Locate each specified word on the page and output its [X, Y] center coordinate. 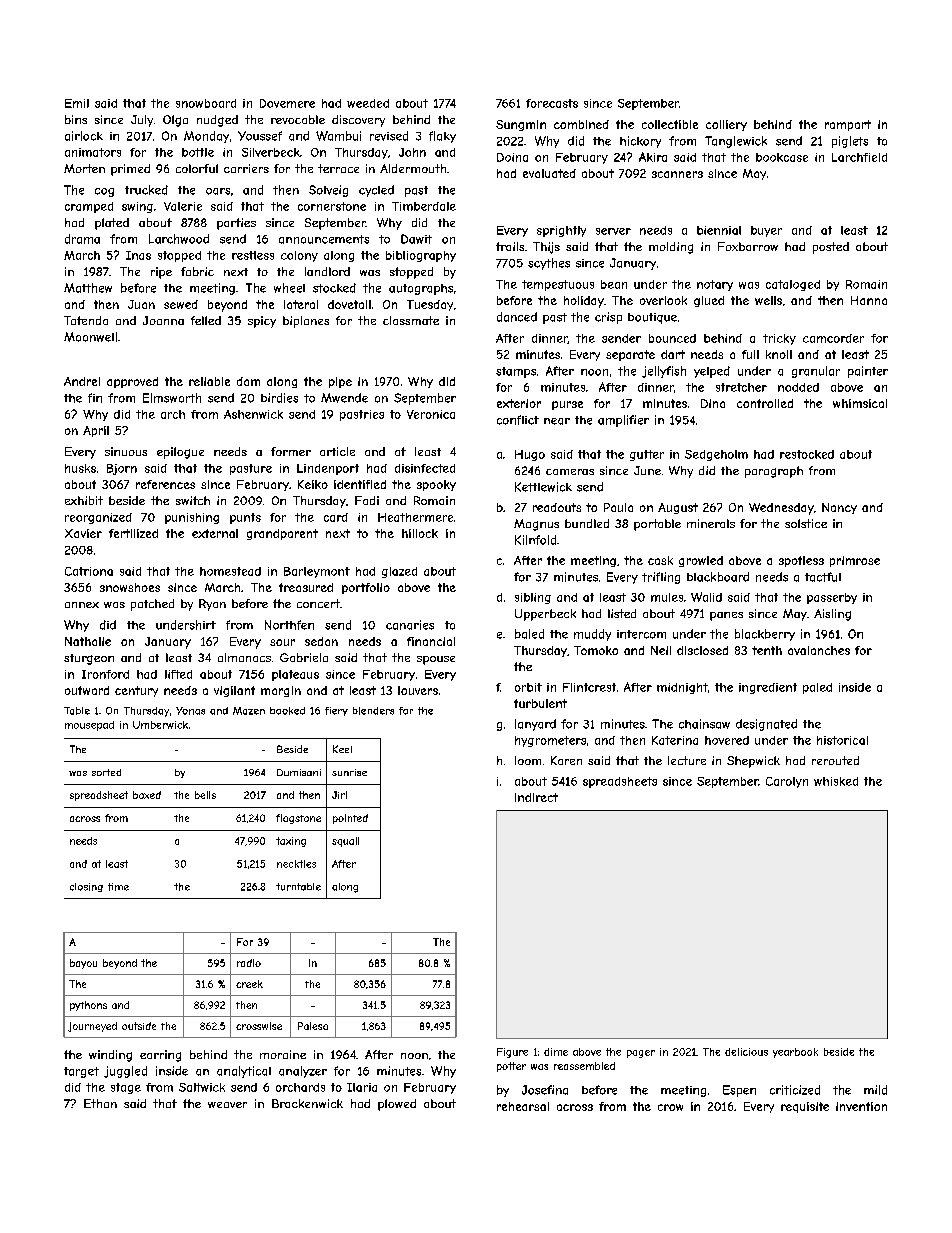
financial [431, 641]
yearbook [795, 1053]
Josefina [545, 1090]
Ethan [100, 1103]
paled [817, 688]
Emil [77, 103]
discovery [358, 121]
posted [831, 248]
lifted [178, 674]
